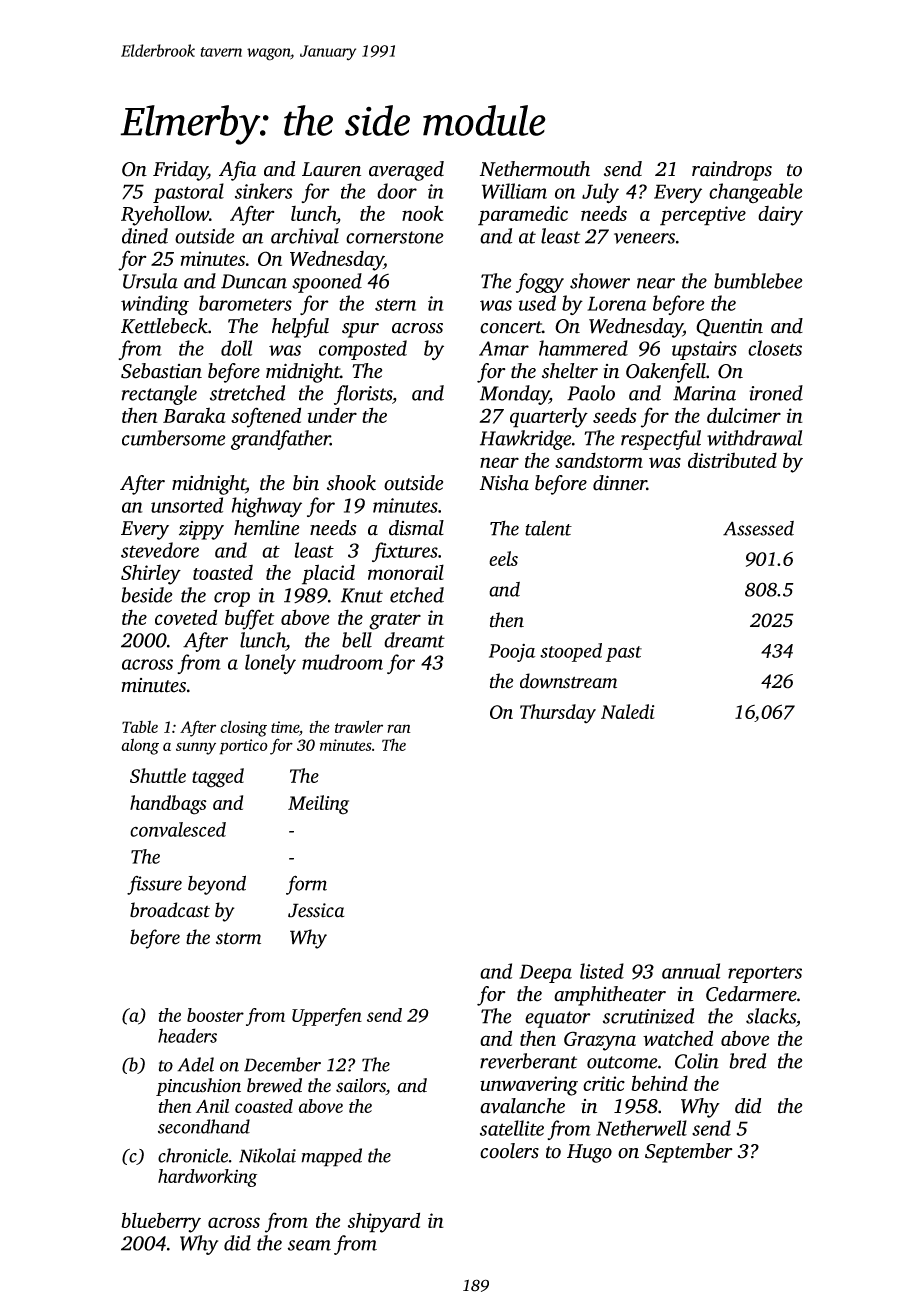 The height and width of the screenshot is (1314, 924). What do you see at coordinates (703, 216) in the screenshot?
I see `perceptive` at bounding box center [703, 216].
